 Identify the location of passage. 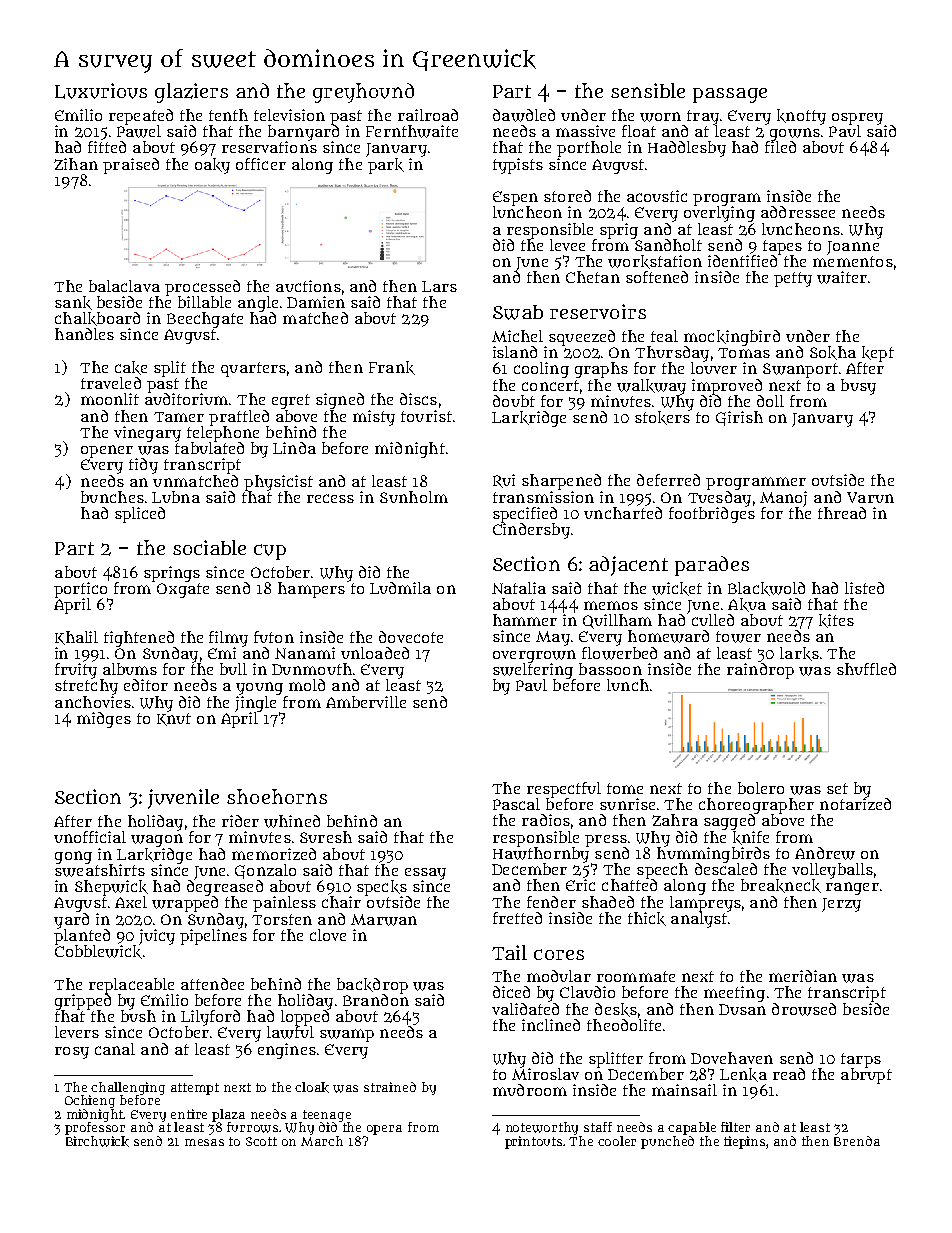
(730, 95).
